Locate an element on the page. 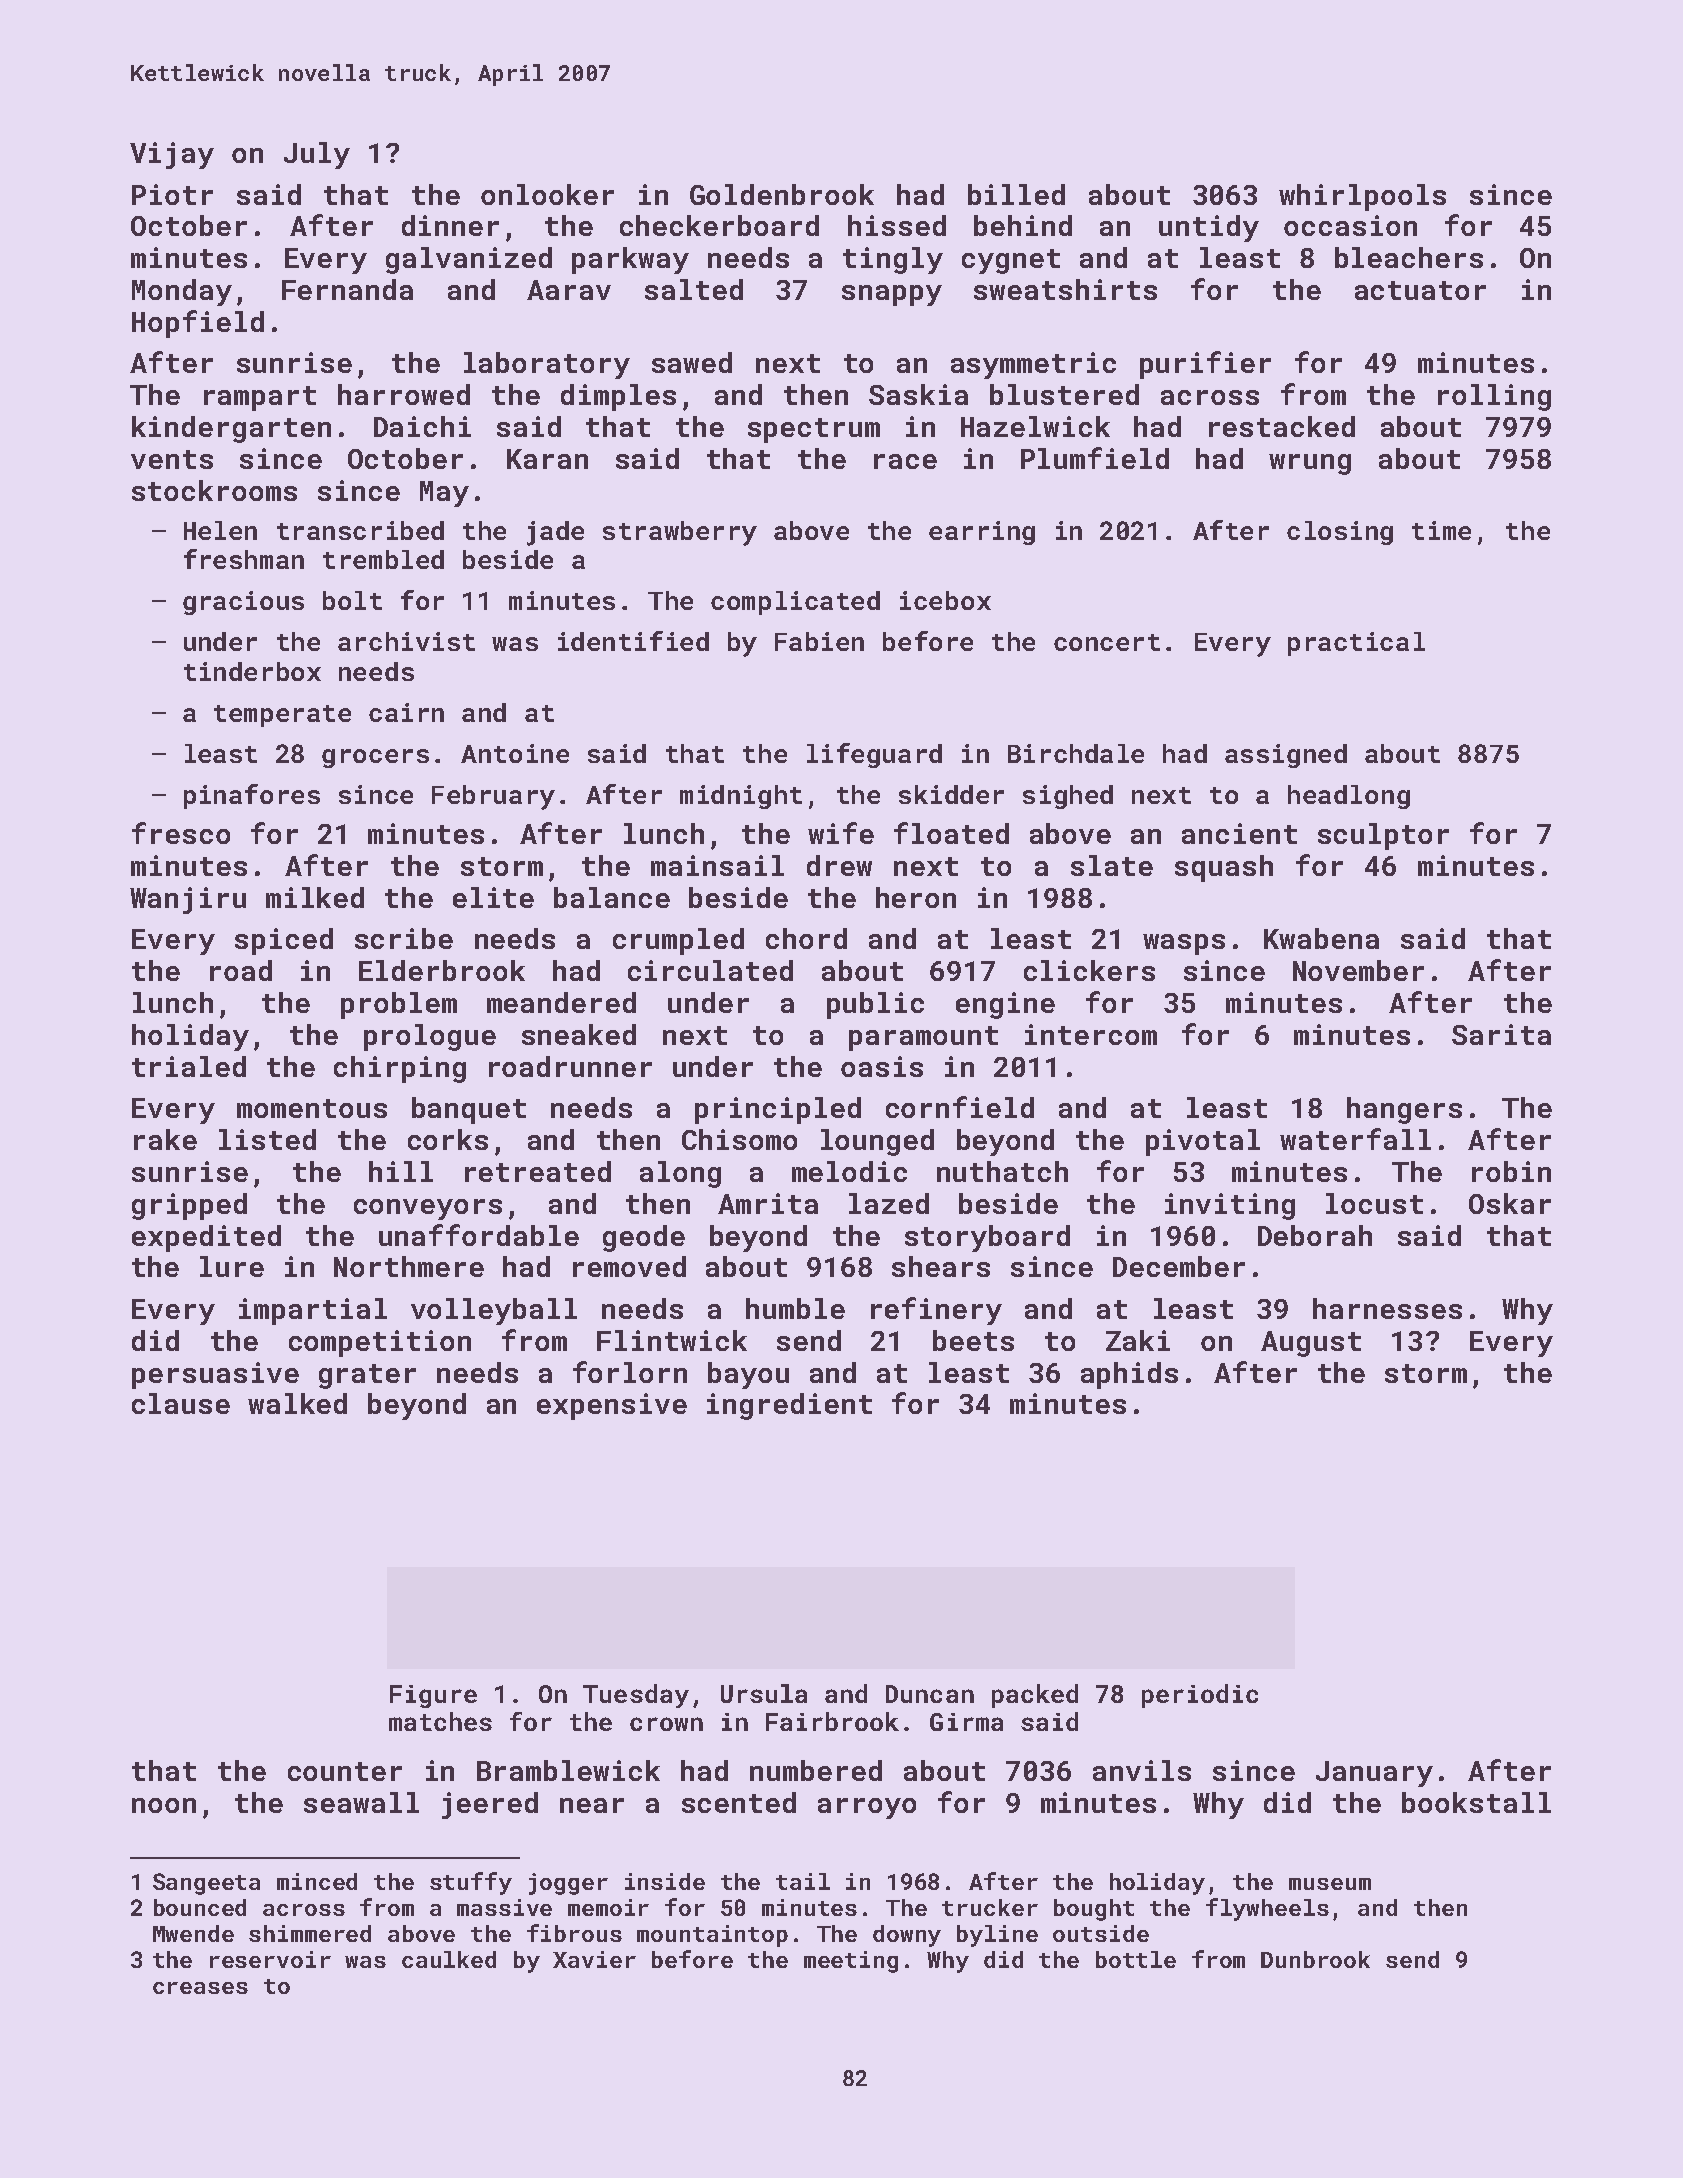 Image resolution: width=1683 pixels, height=2178 pixels. August is located at coordinates (1311, 1344).
